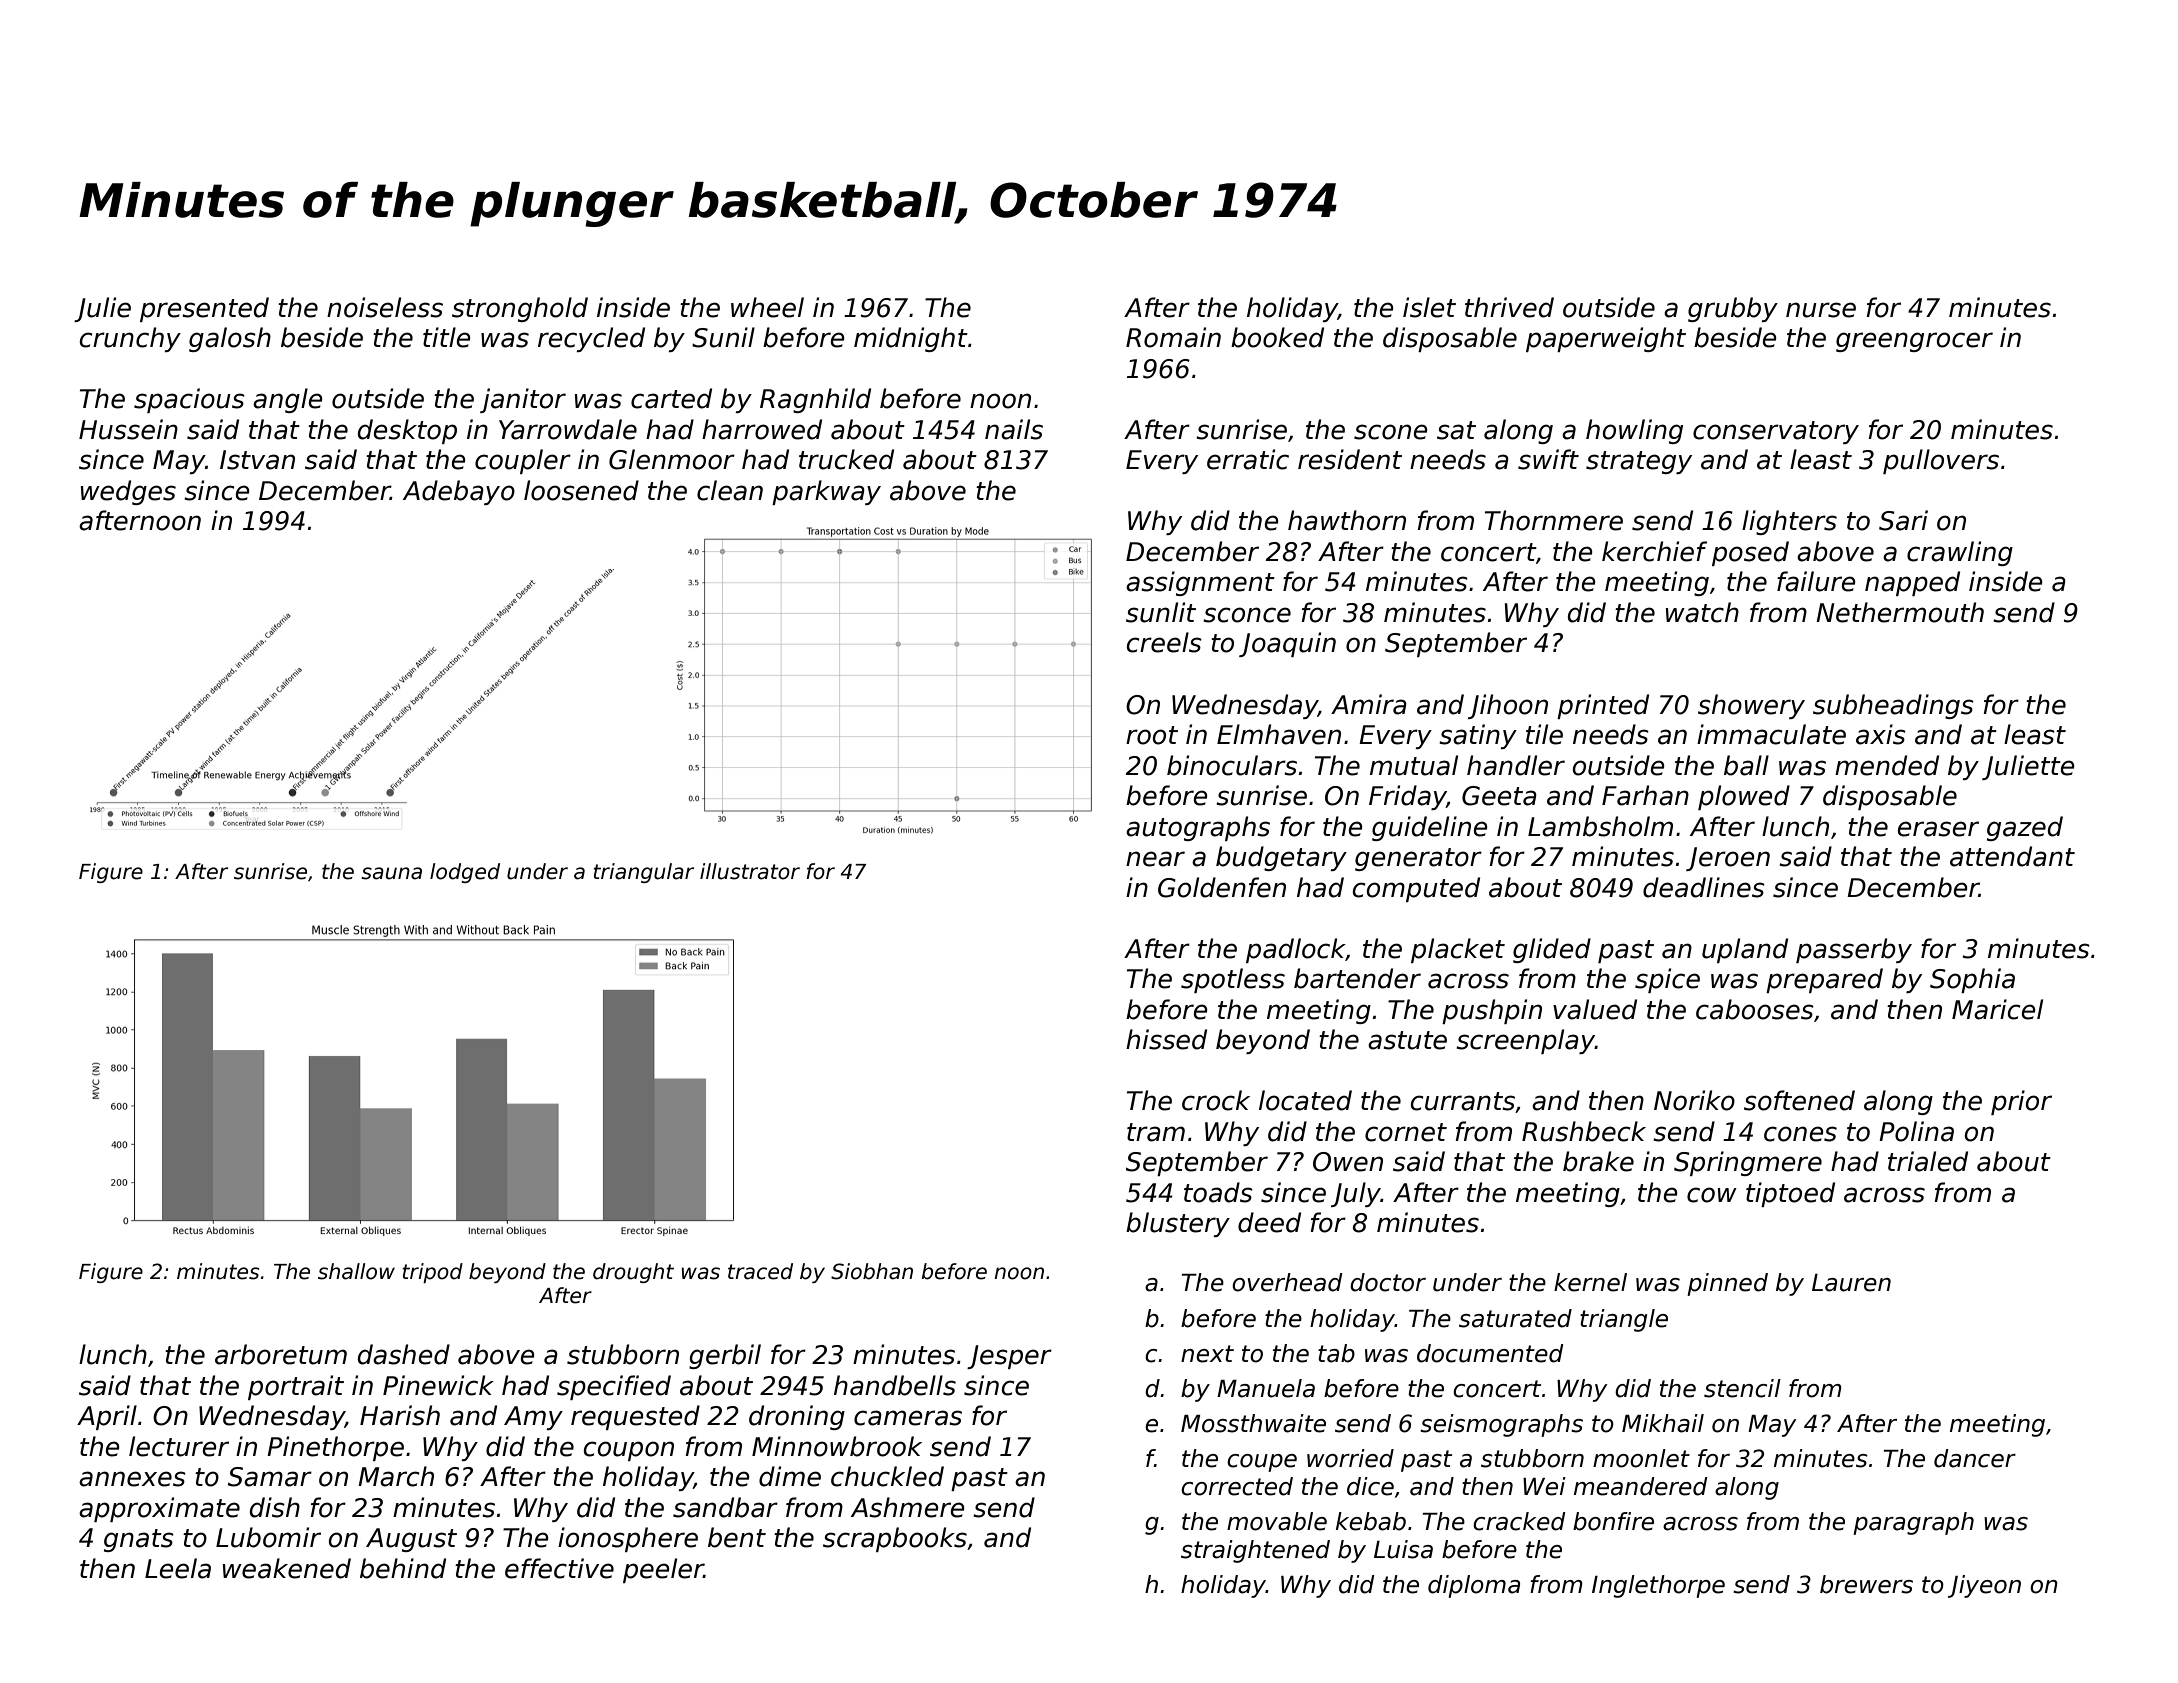  Describe the element at coordinates (872, 1271) in the screenshot. I see `Siobhan` at that location.
